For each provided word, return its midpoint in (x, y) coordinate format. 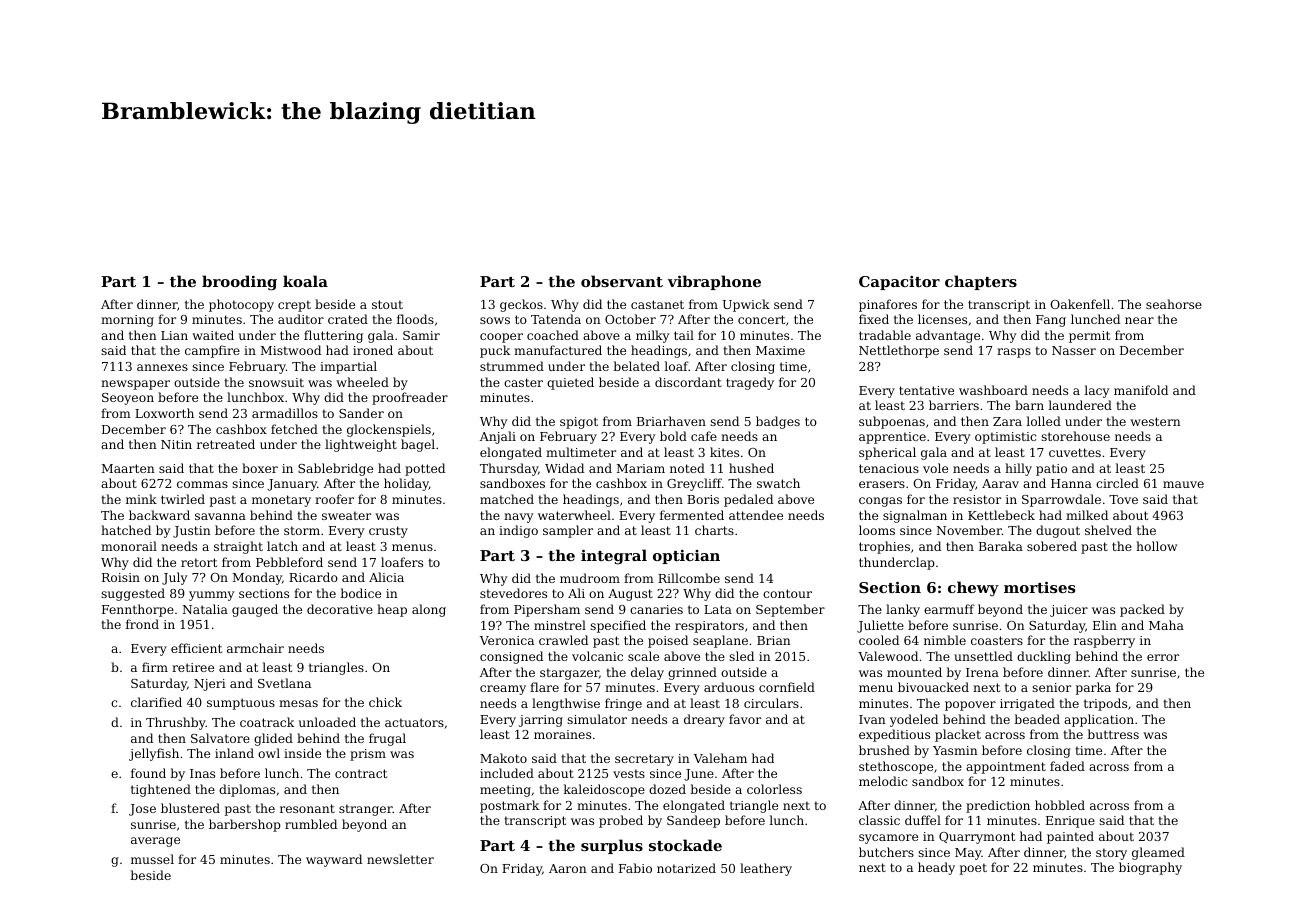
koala (305, 281)
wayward (334, 860)
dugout (1058, 531)
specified (618, 626)
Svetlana (284, 683)
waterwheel (574, 515)
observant (622, 281)
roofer (334, 499)
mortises (1039, 587)
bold (673, 436)
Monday (257, 578)
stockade (685, 845)
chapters (981, 282)
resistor (977, 499)
